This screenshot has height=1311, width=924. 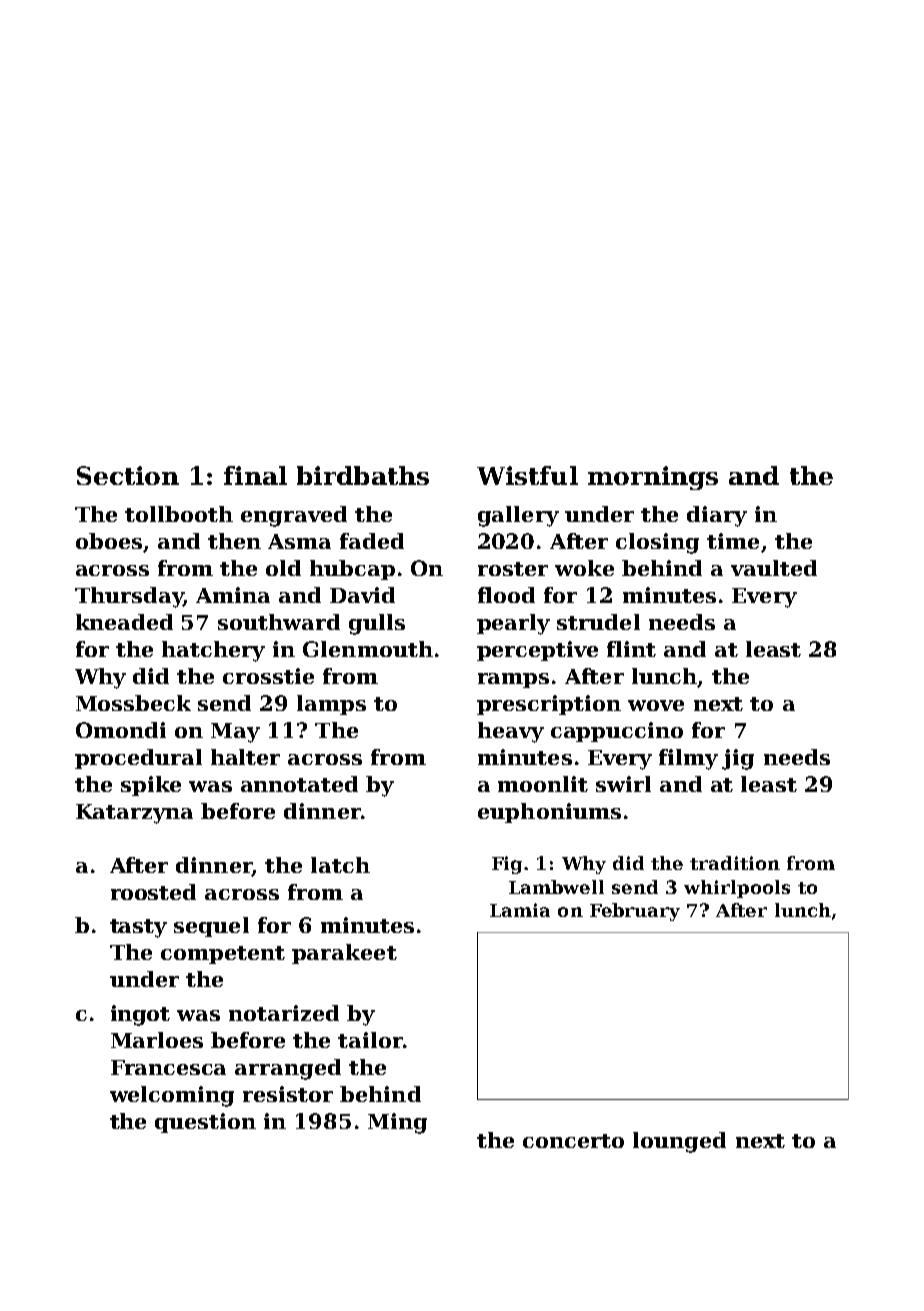 I want to click on swirl, so click(x=623, y=784).
